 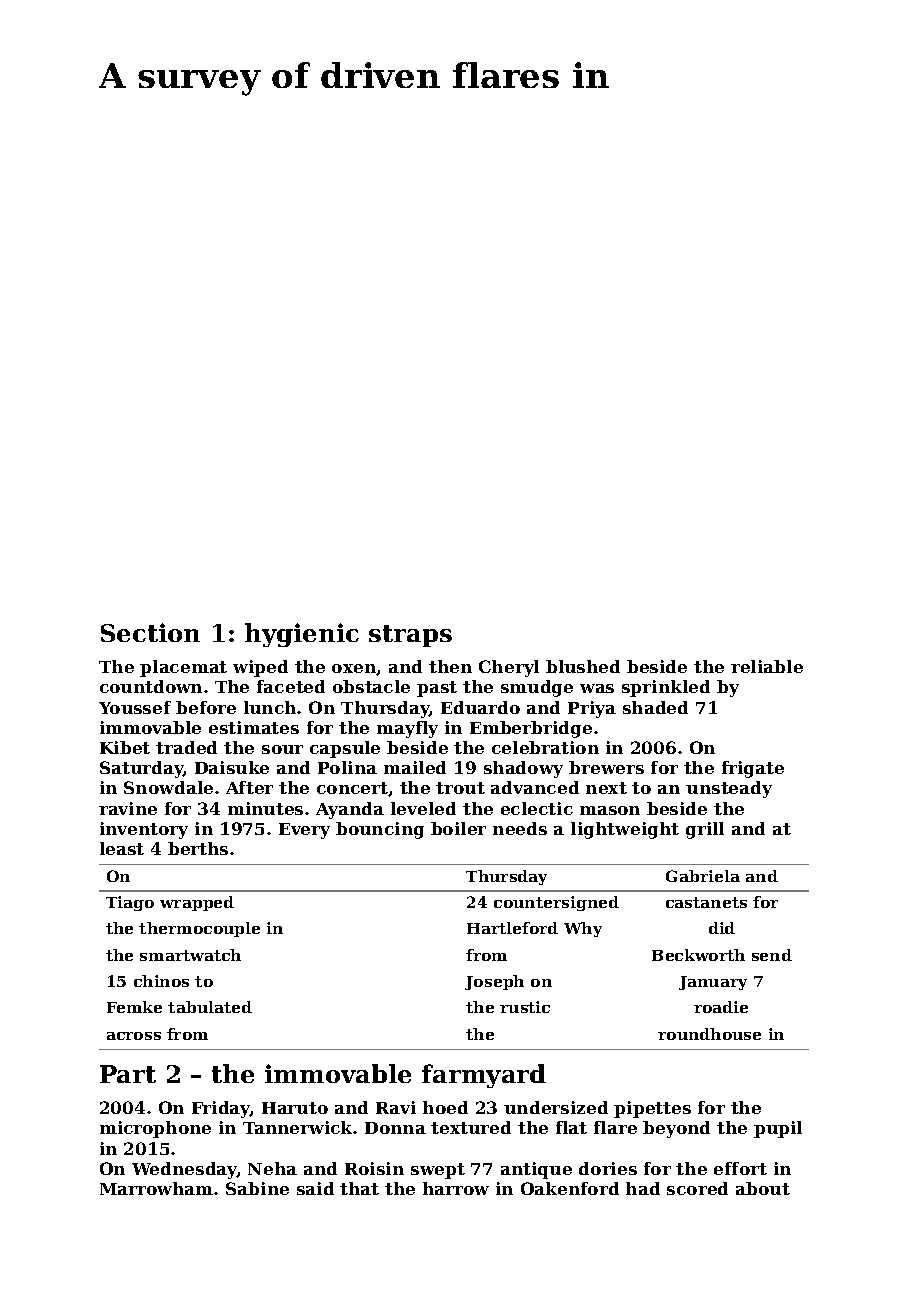 I want to click on roundhouse, so click(x=709, y=1034).
